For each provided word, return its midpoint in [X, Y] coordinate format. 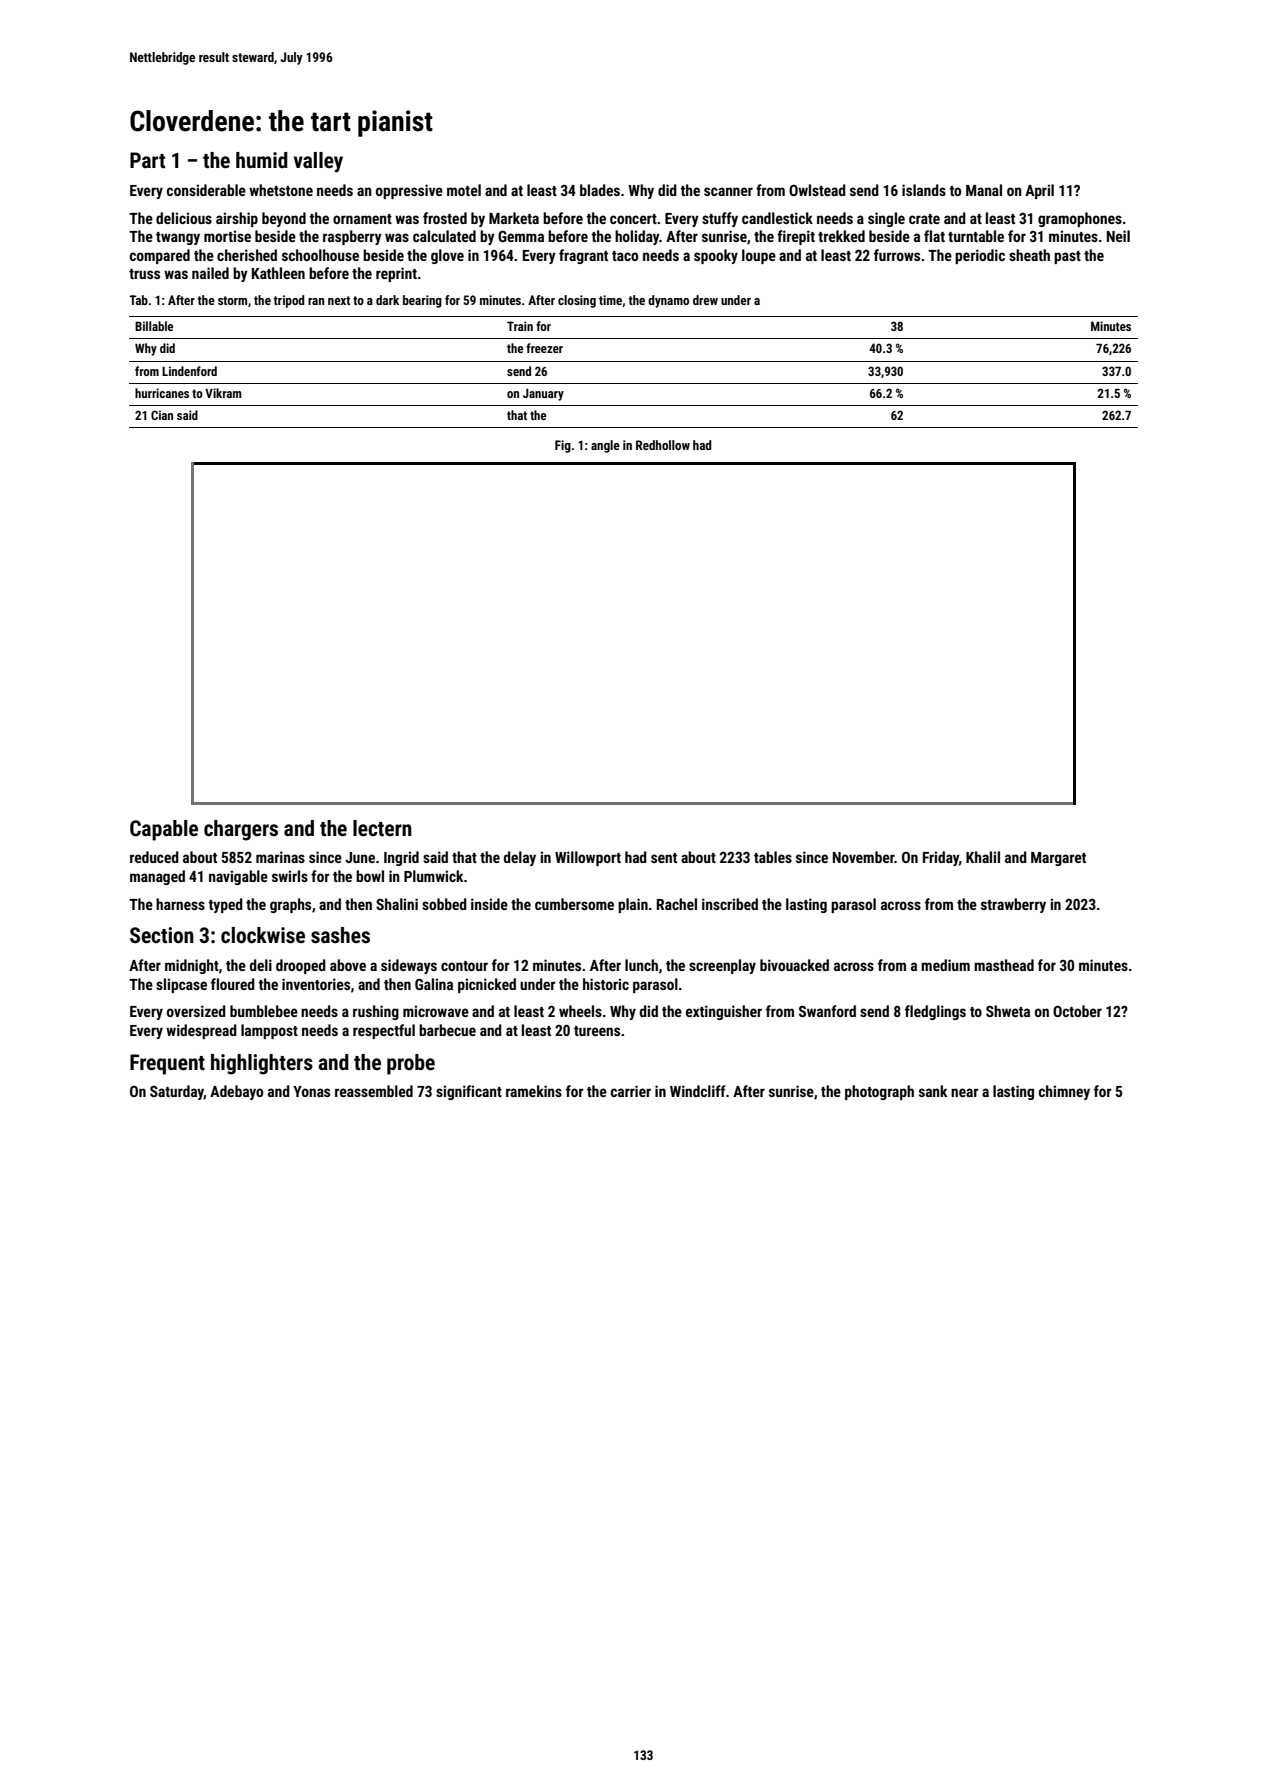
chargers [241, 830]
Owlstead [817, 190]
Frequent [167, 1064]
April [1039, 191]
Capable [164, 830]
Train [520, 326]
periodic [980, 256]
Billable [154, 326]
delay [519, 858]
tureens [597, 1031]
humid [262, 160]
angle [605, 446]
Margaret [1058, 859]
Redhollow [663, 445]
